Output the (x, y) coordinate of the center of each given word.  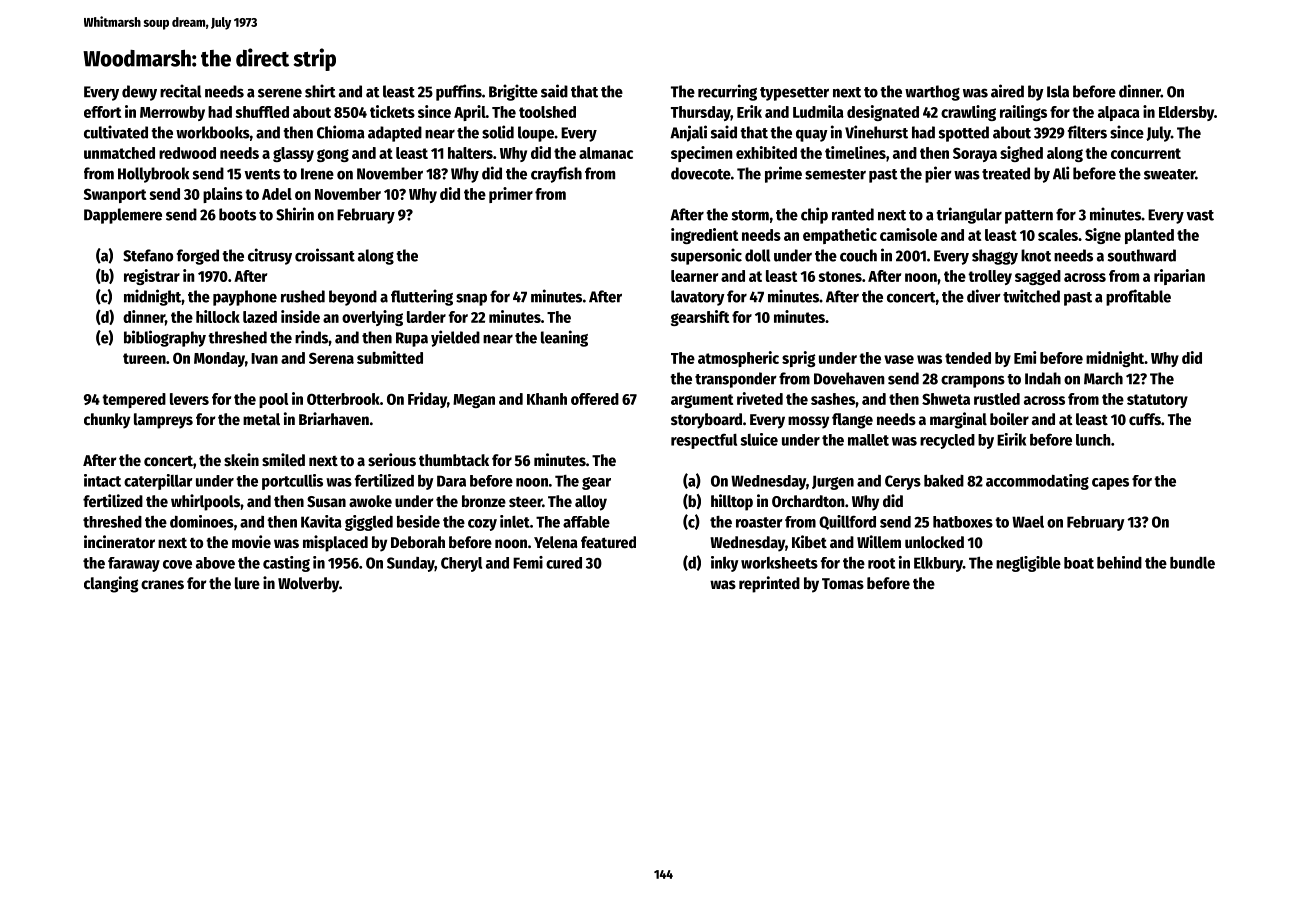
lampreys (163, 421)
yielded (455, 338)
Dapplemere (123, 216)
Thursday (701, 113)
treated (1006, 173)
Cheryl (461, 564)
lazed (260, 317)
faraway (134, 564)
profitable (1138, 297)
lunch (1093, 440)
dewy (139, 93)
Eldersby (1186, 113)
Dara (451, 481)
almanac (606, 153)
